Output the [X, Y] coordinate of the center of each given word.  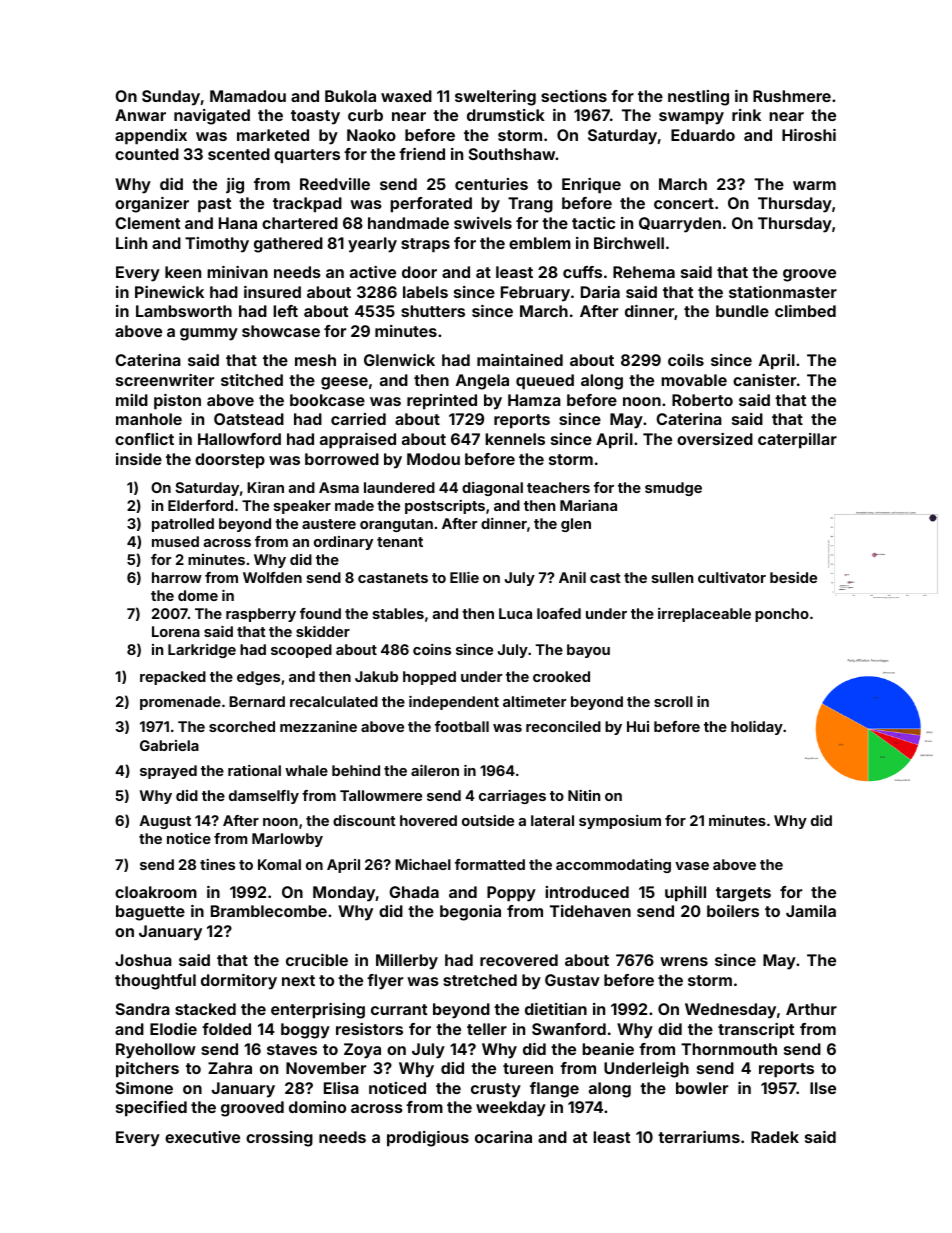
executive [202, 1137]
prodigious [428, 1139]
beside [793, 577]
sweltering [495, 98]
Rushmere [792, 96]
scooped [301, 651]
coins [432, 649]
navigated [212, 117]
